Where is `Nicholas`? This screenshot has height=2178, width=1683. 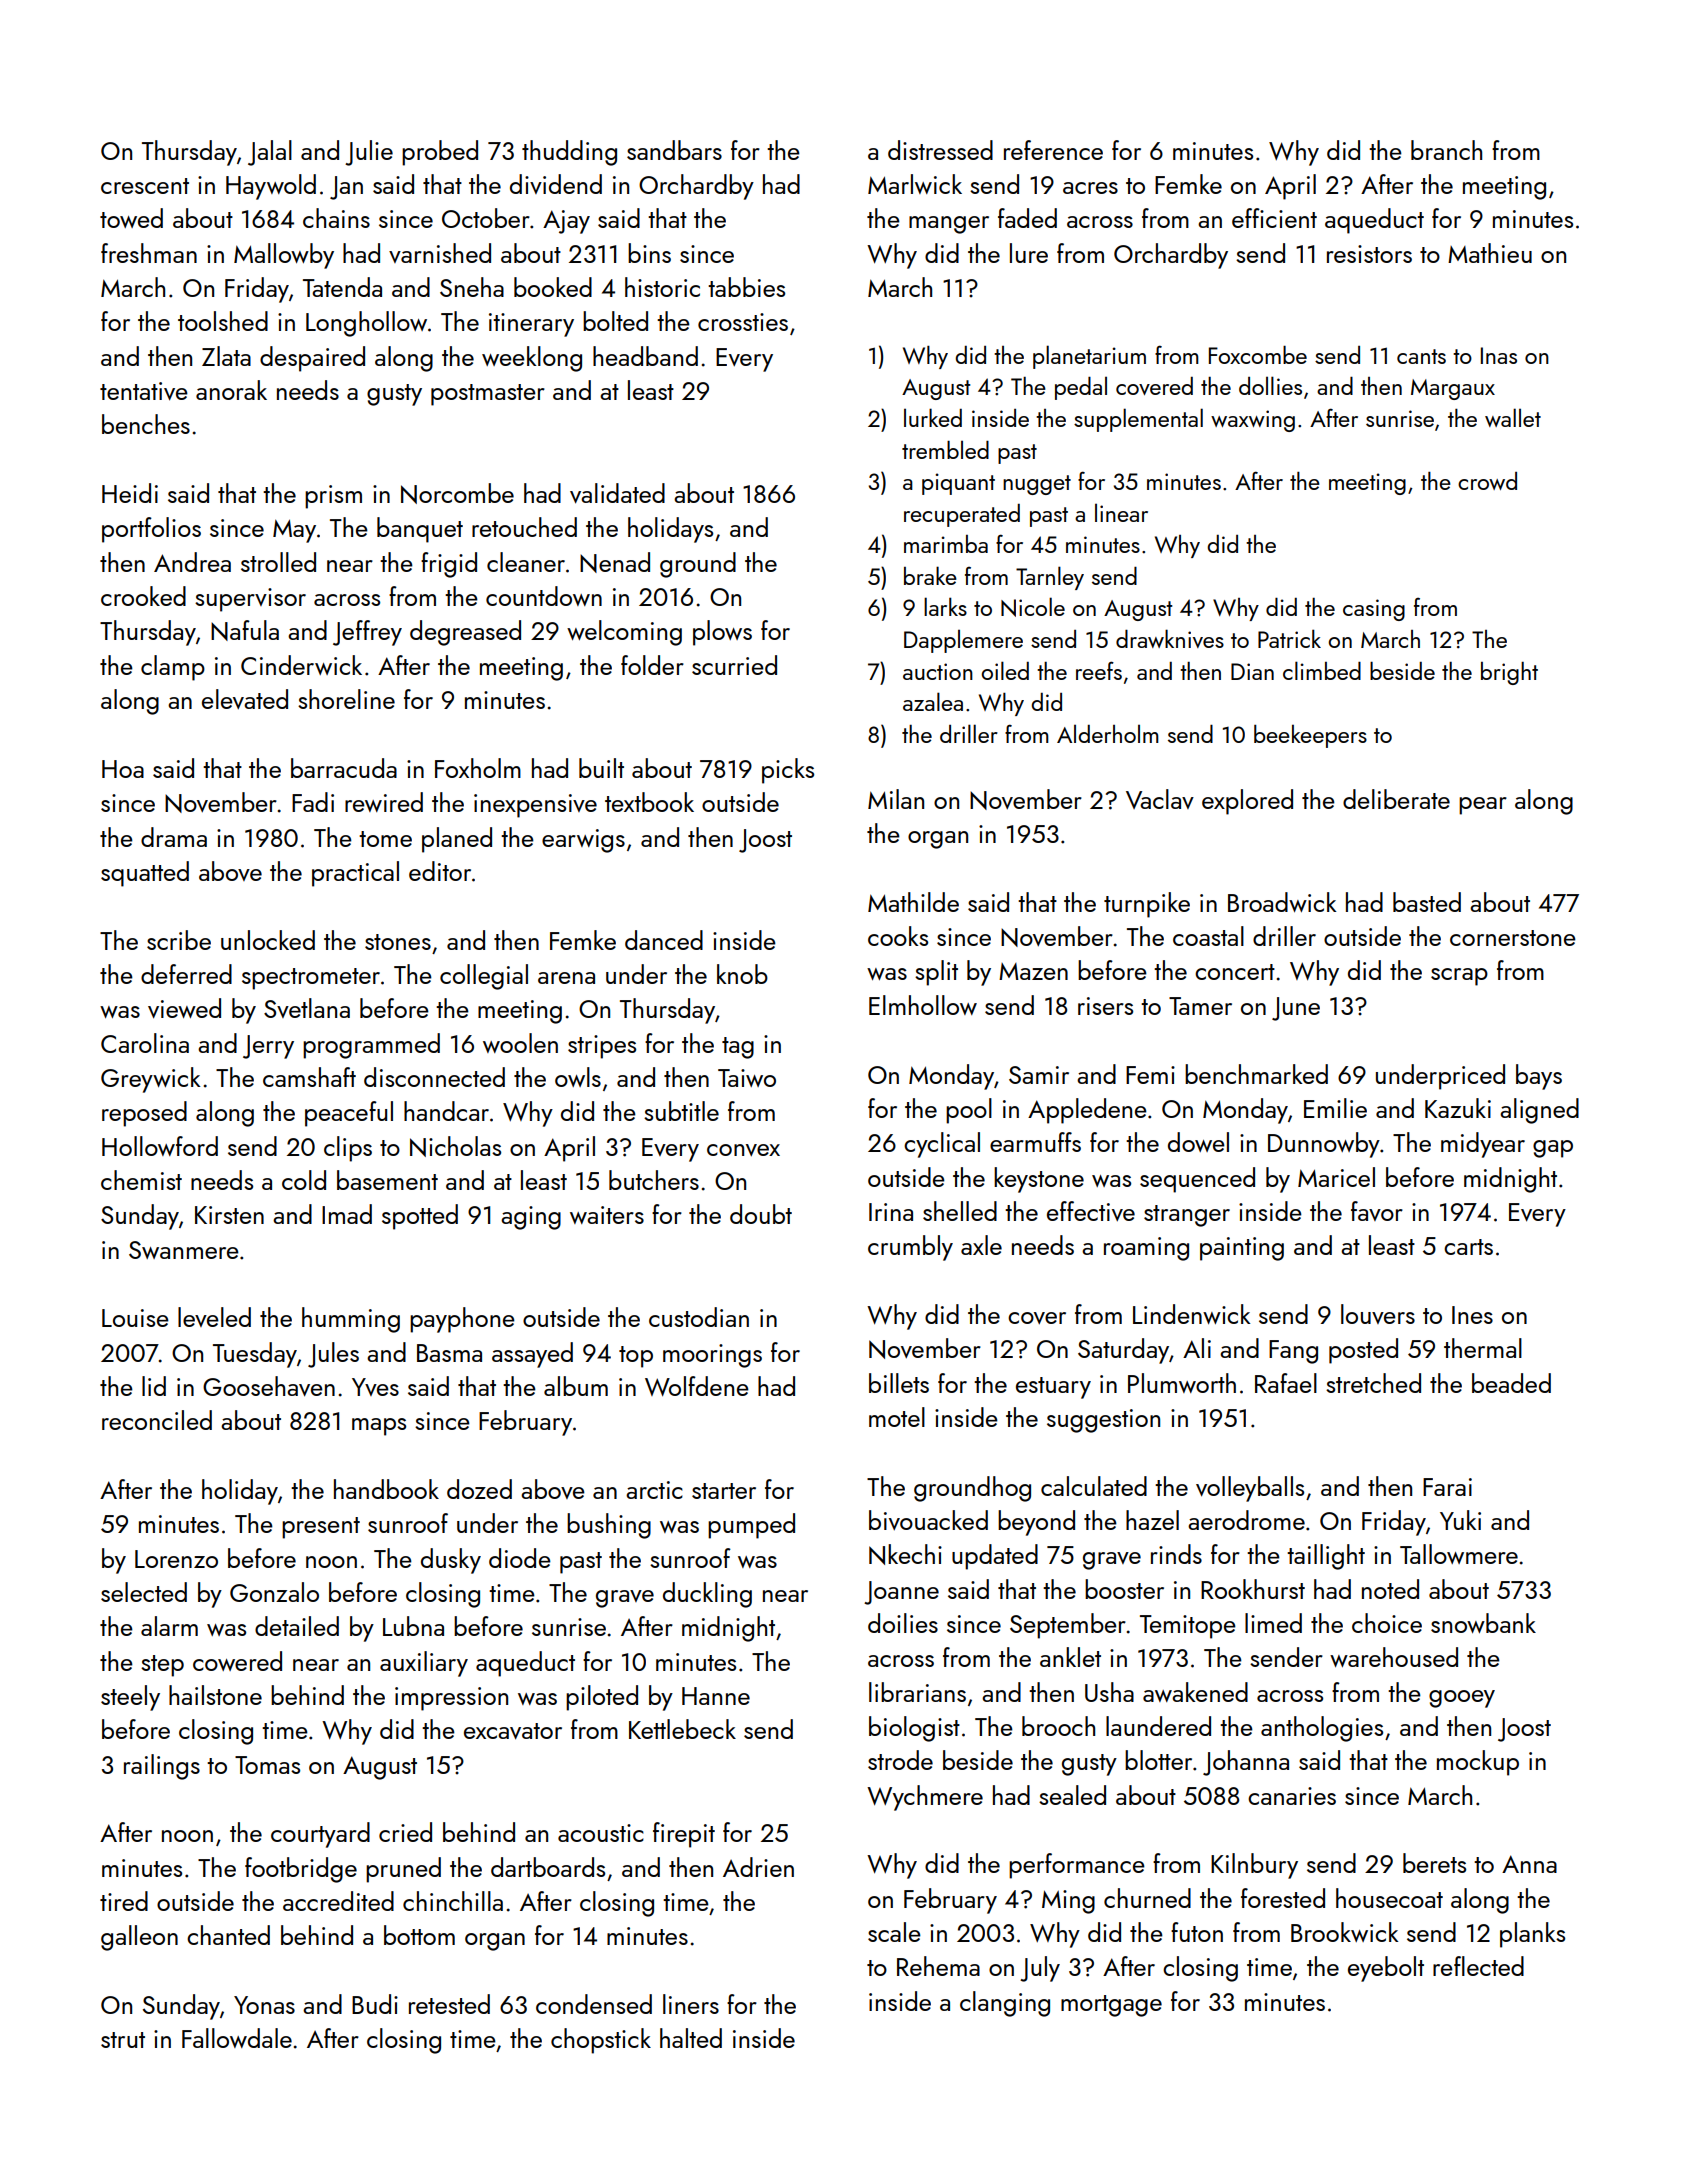
Nicholas is located at coordinates (455, 1146).
